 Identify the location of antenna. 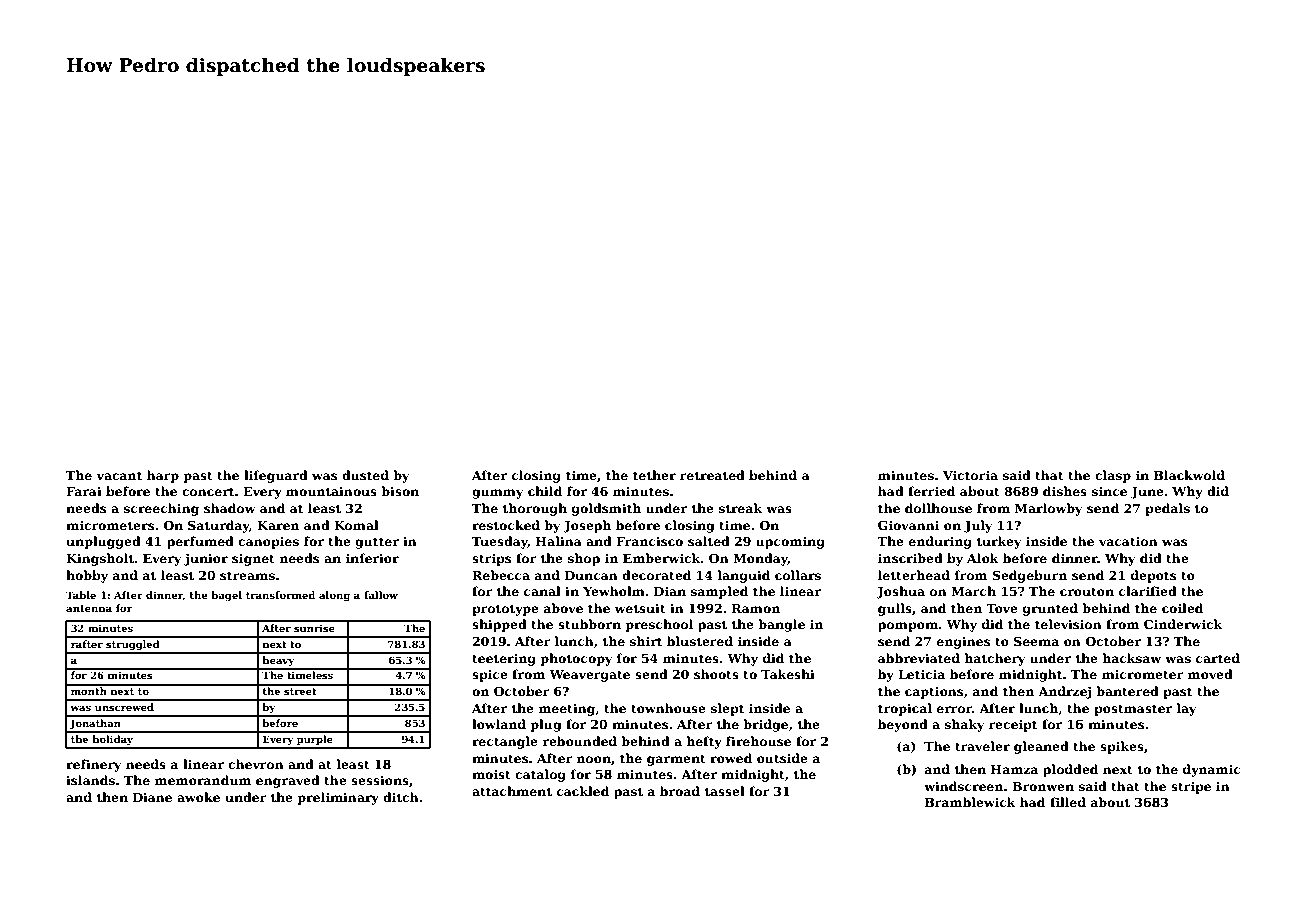
(89, 608).
